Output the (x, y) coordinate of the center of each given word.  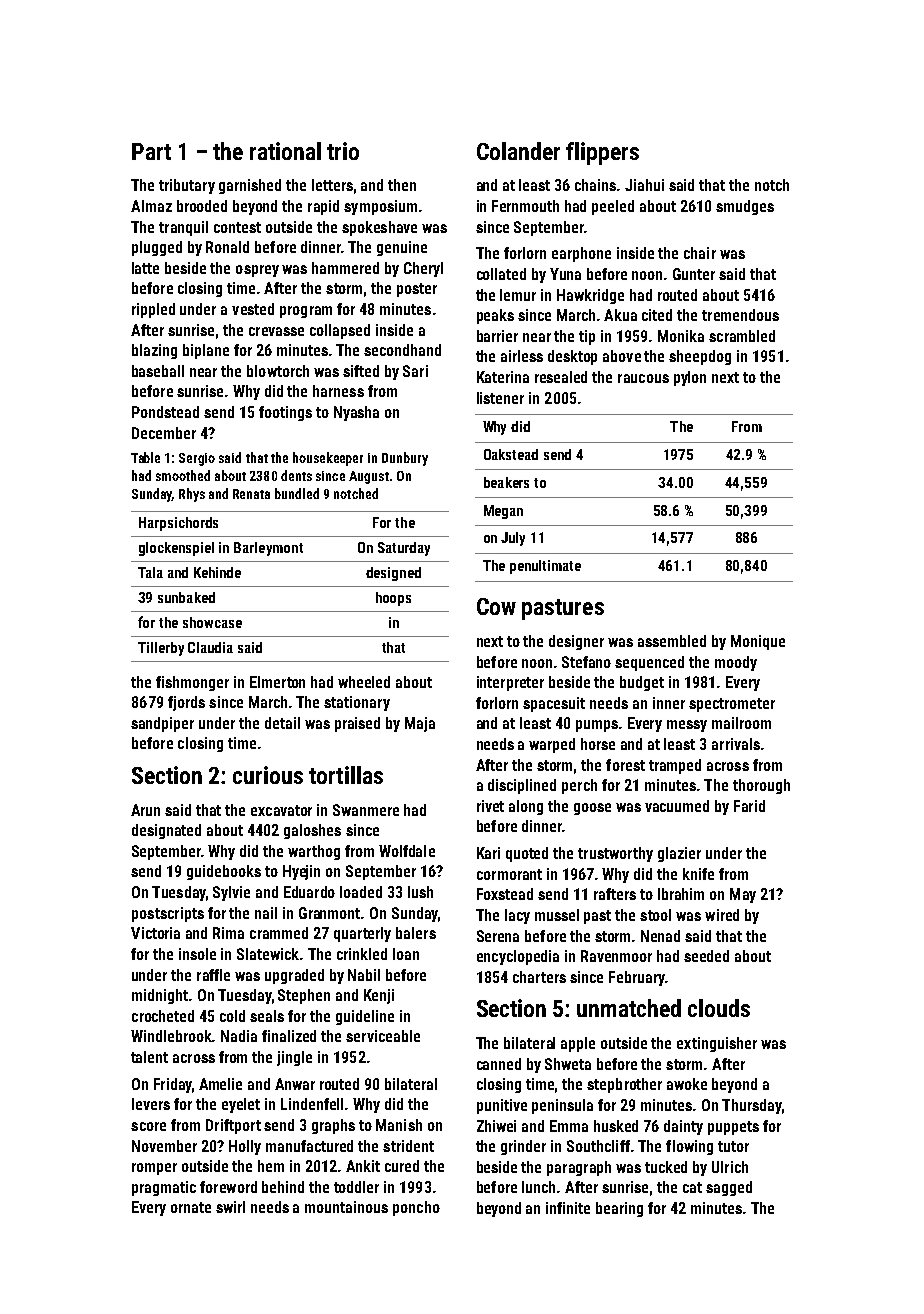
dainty (683, 1127)
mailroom (741, 723)
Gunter (694, 274)
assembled (672, 641)
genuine (402, 248)
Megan (503, 512)
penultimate (545, 567)
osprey (257, 271)
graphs (333, 1126)
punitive (502, 1106)
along (526, 807)
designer (576, 642)
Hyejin (301, 872)
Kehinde (217, 572)
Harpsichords (178, 524)
